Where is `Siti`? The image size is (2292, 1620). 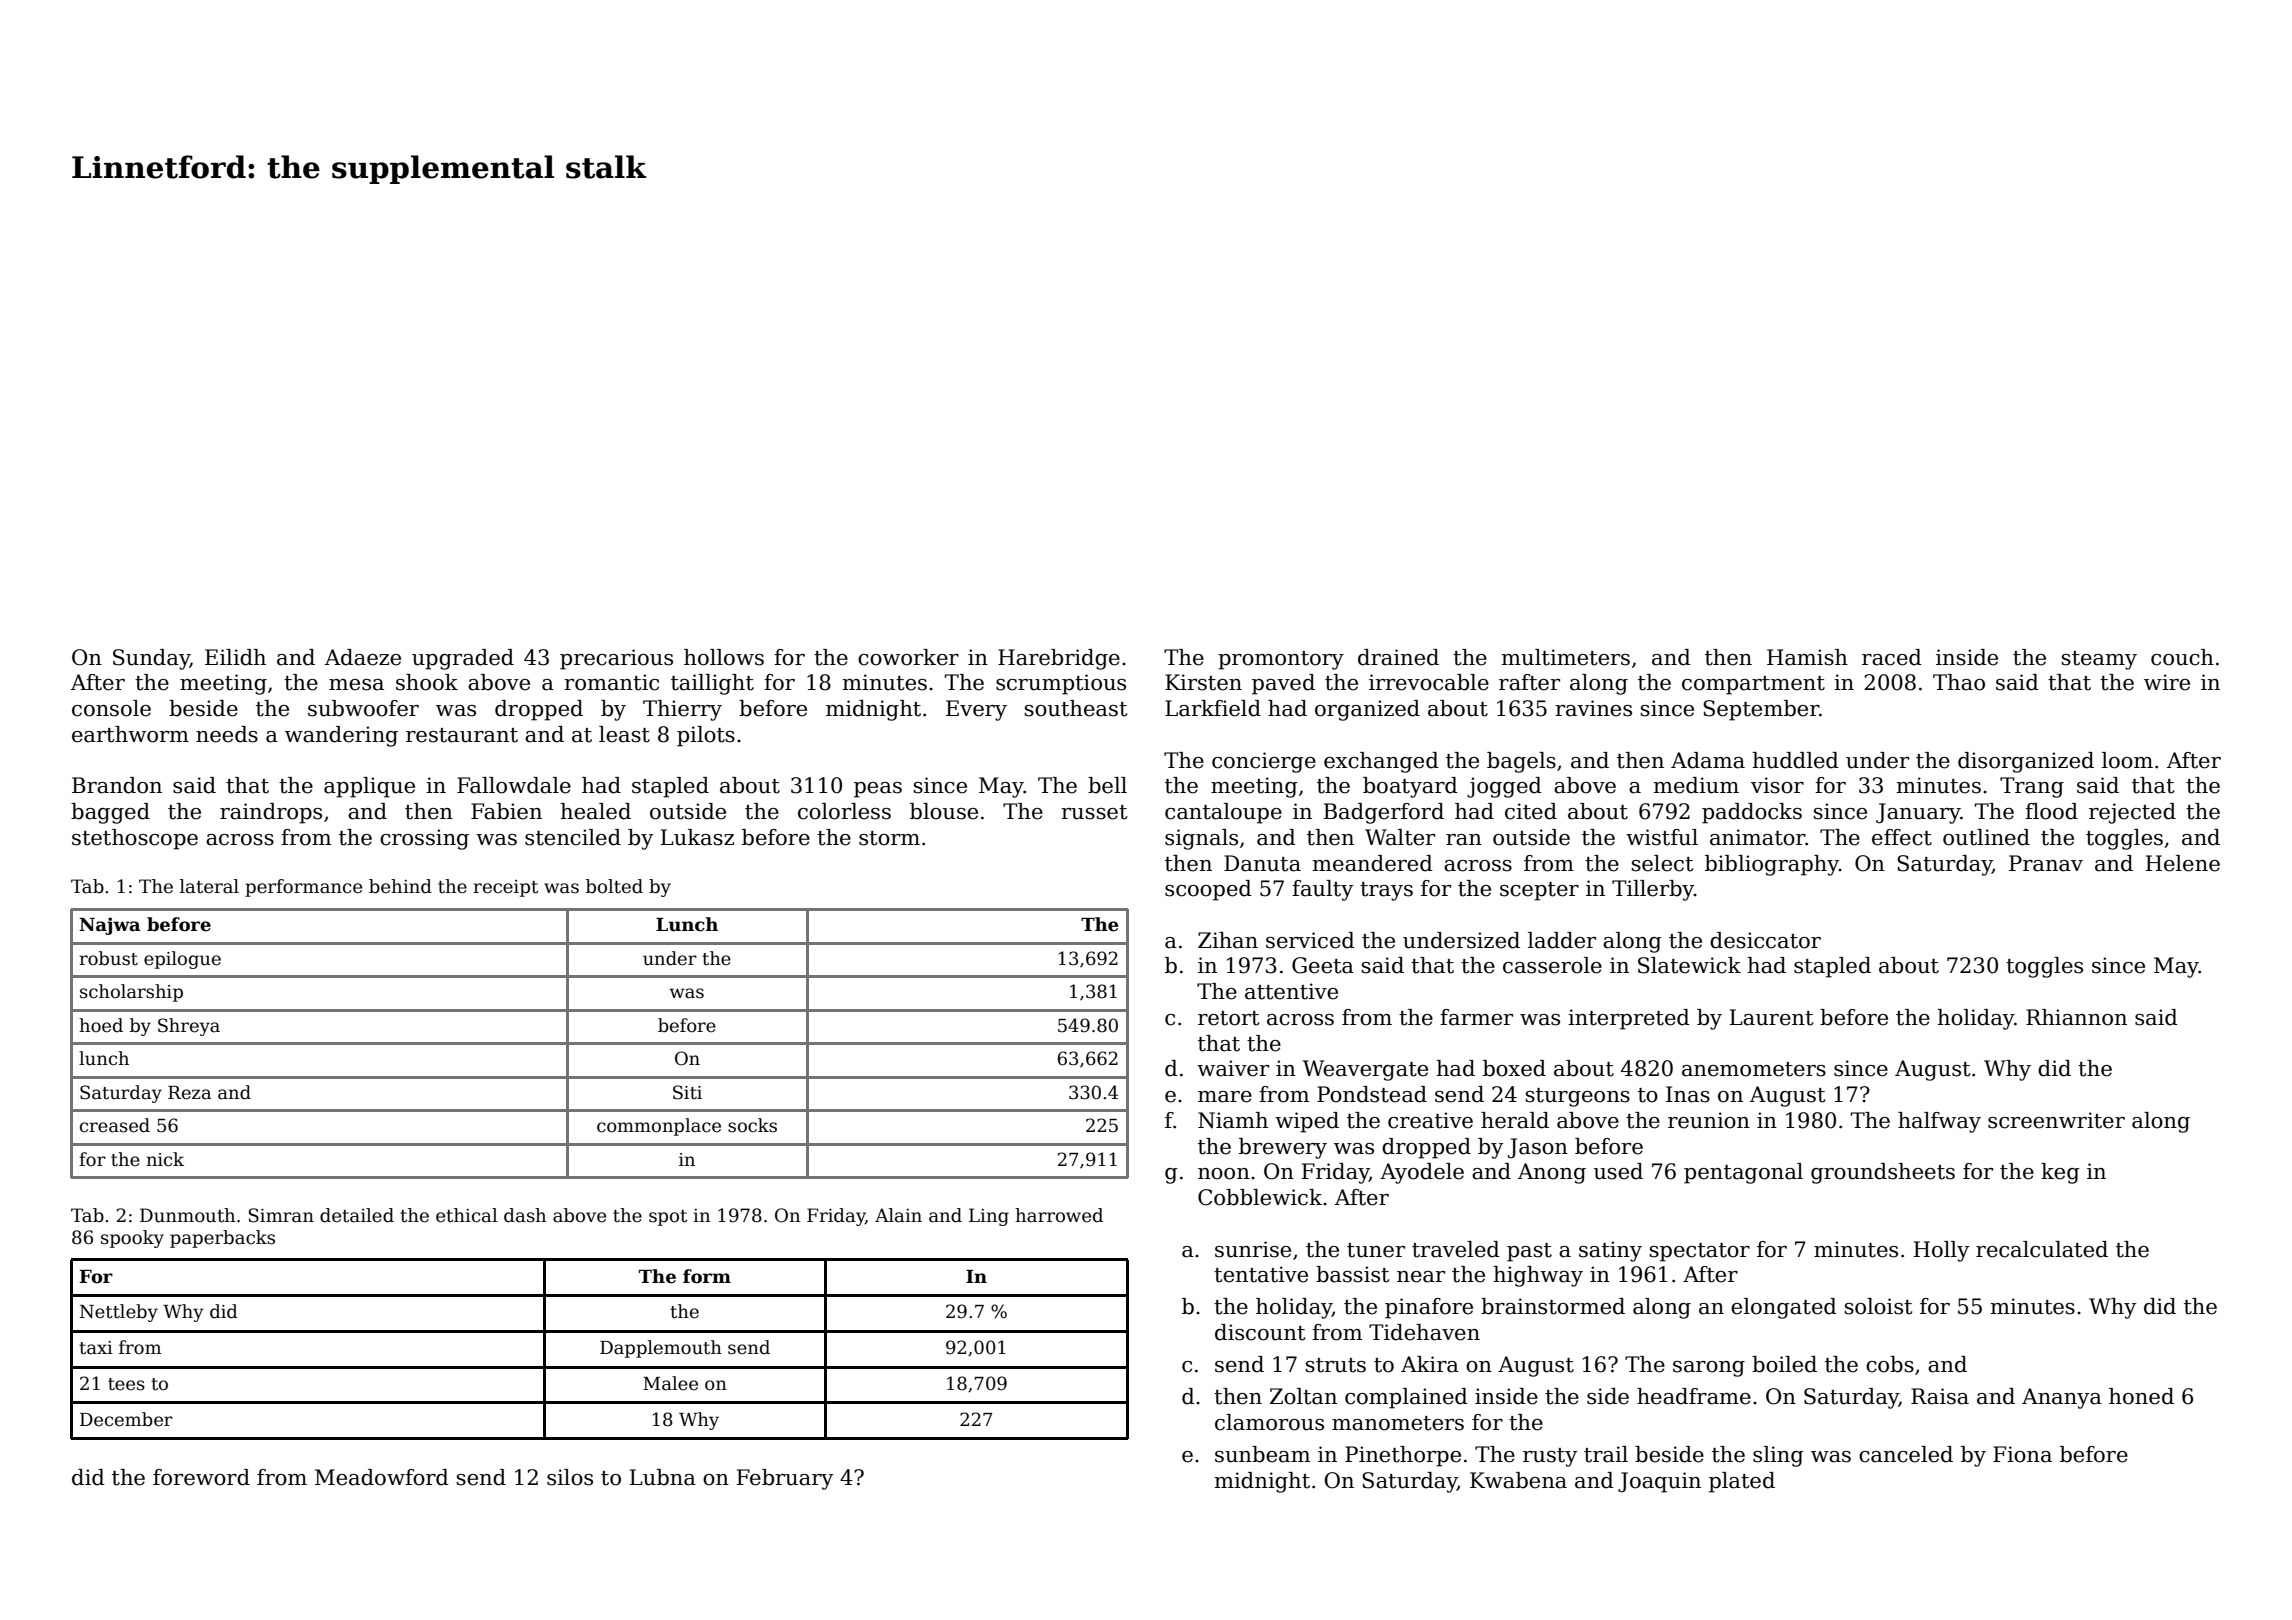
Siti is located at coordinates (687, 1092).
